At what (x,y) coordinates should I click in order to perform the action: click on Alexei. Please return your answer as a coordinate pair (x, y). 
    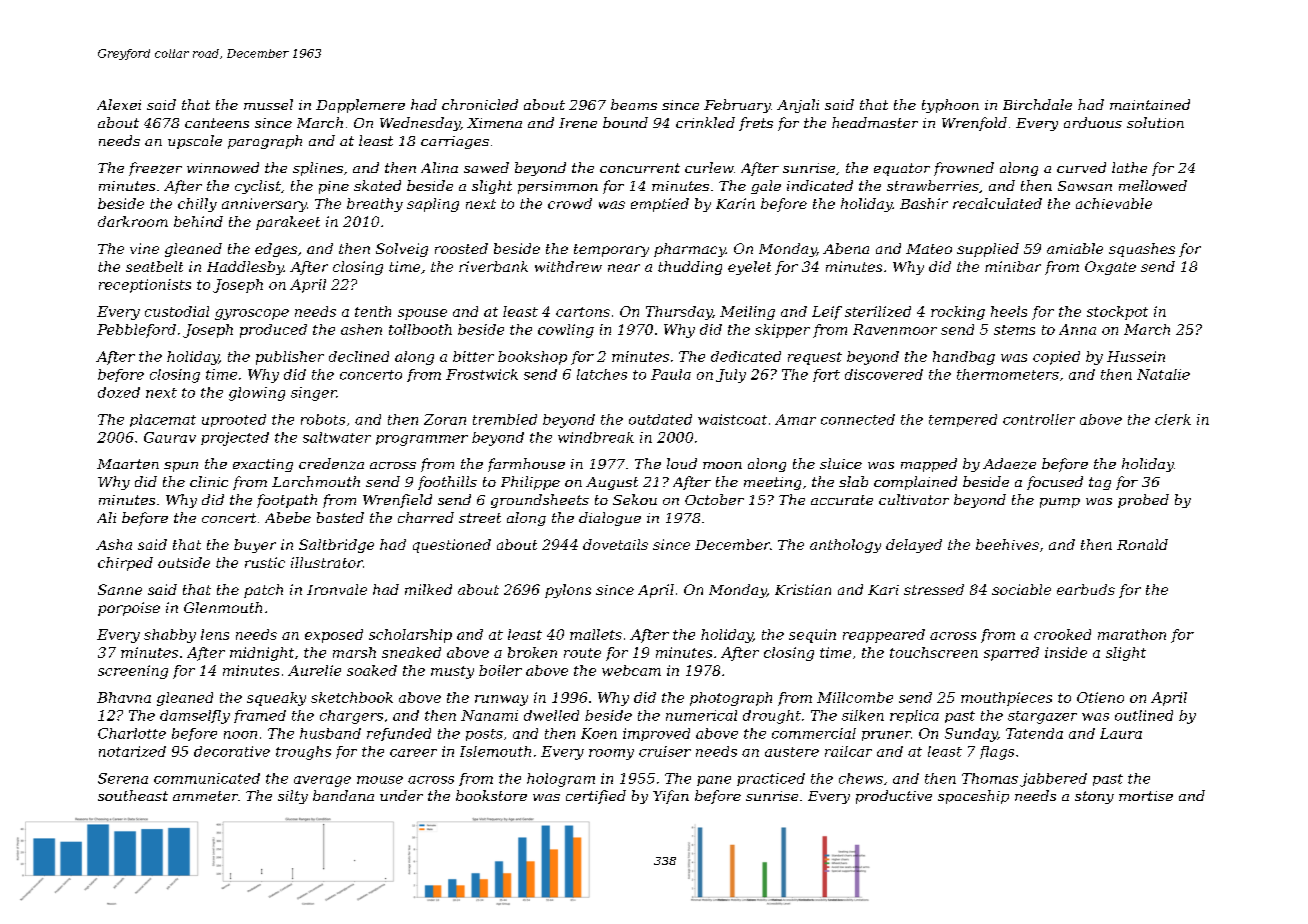
    Looking at the image, I should click on (119, 104).
